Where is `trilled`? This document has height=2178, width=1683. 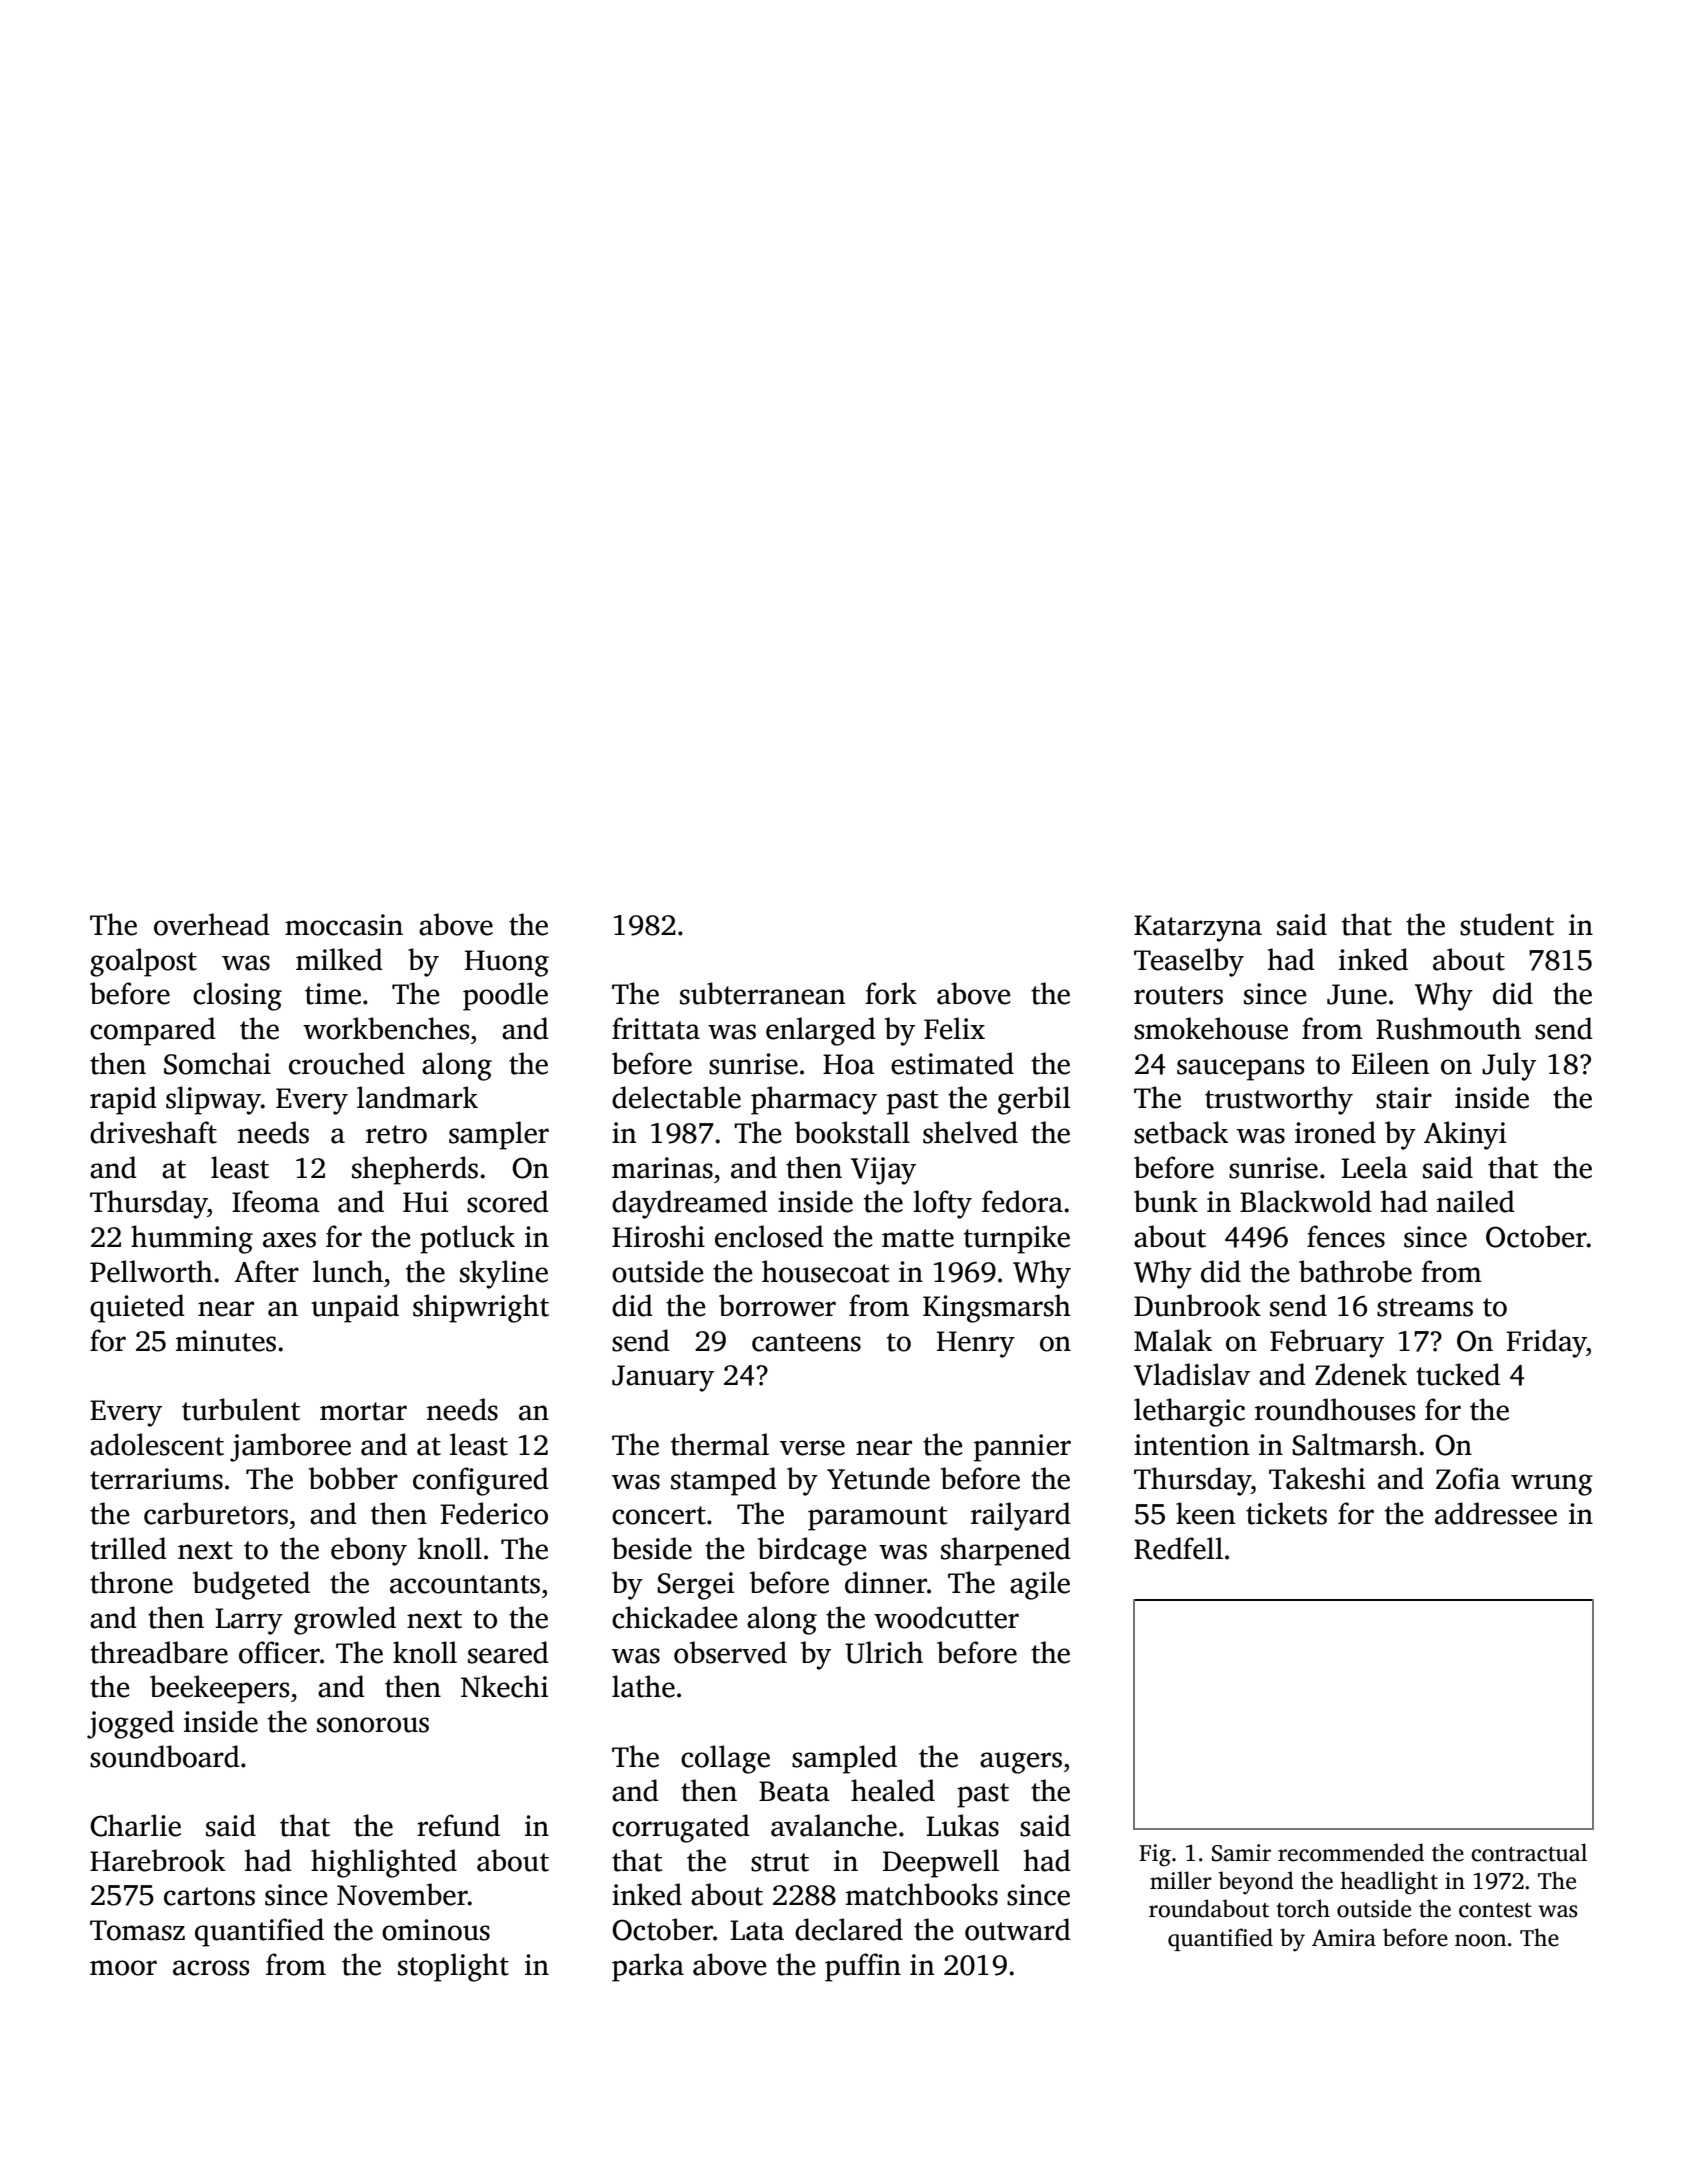
trilled is located at coordinates (128, 1548).
